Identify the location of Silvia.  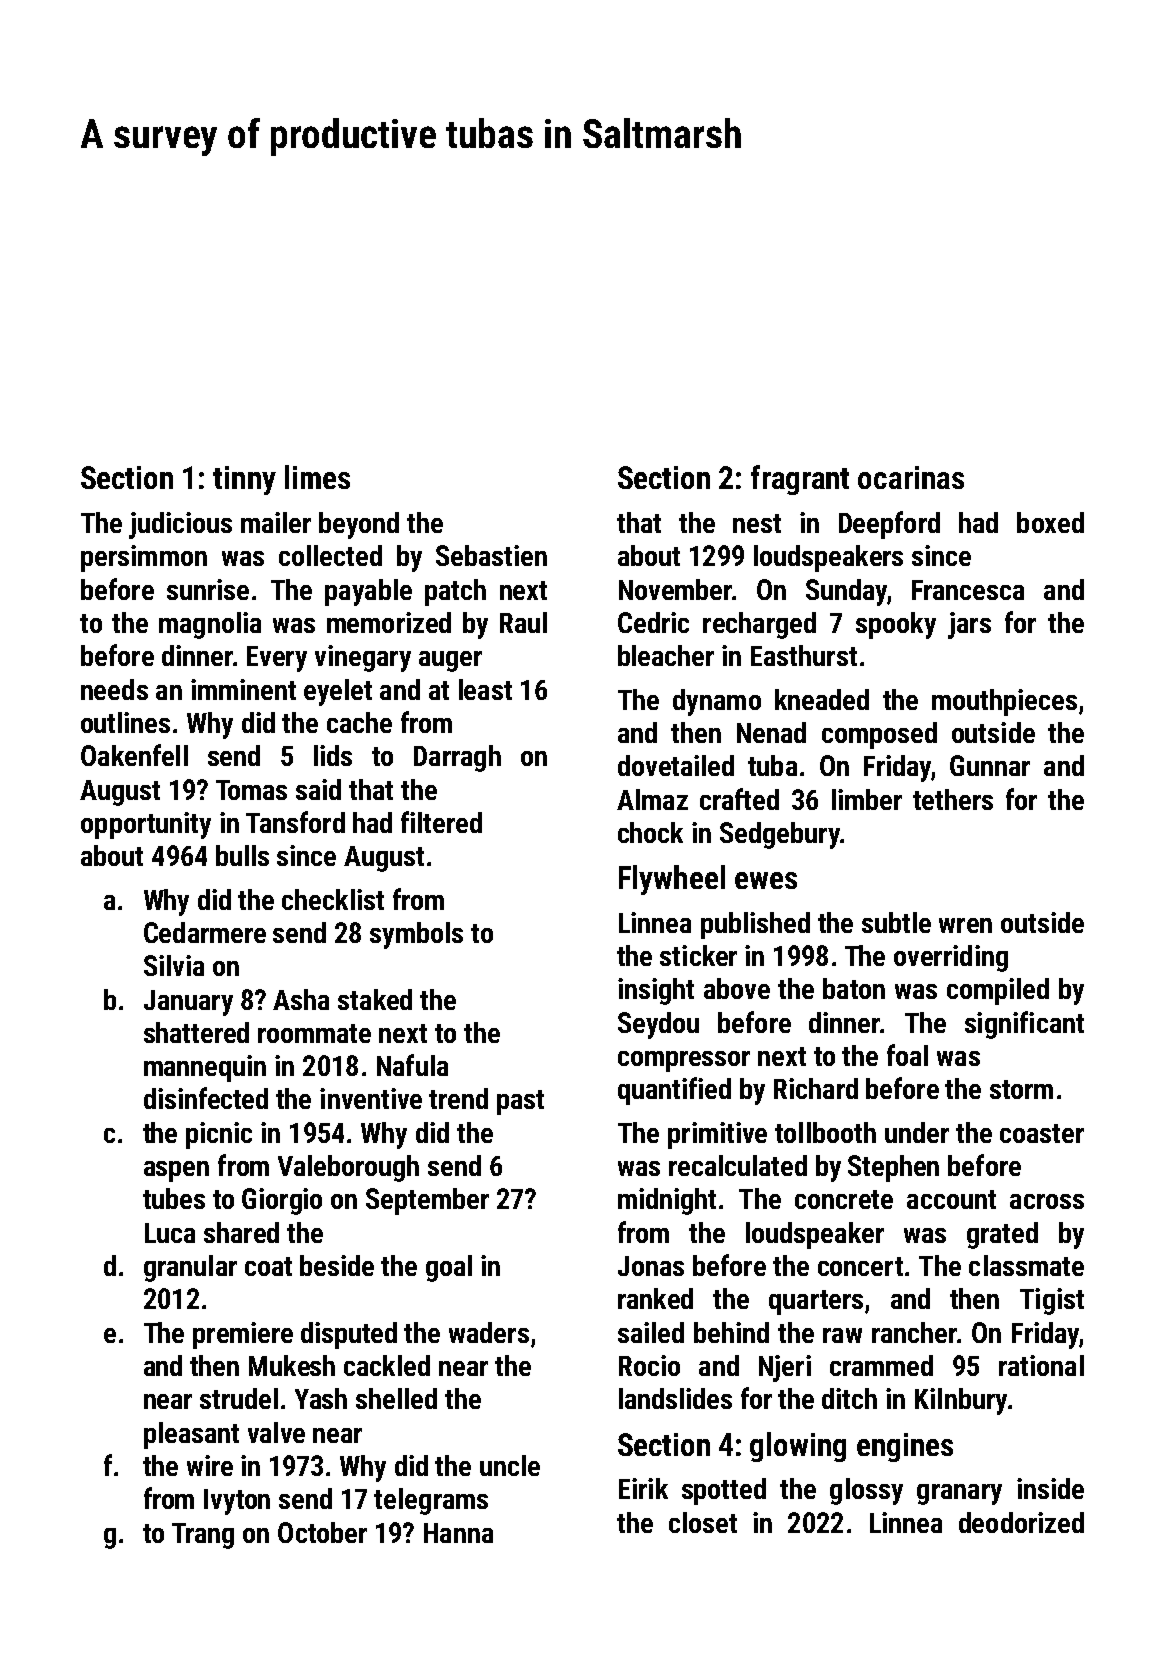
(174, 965).
